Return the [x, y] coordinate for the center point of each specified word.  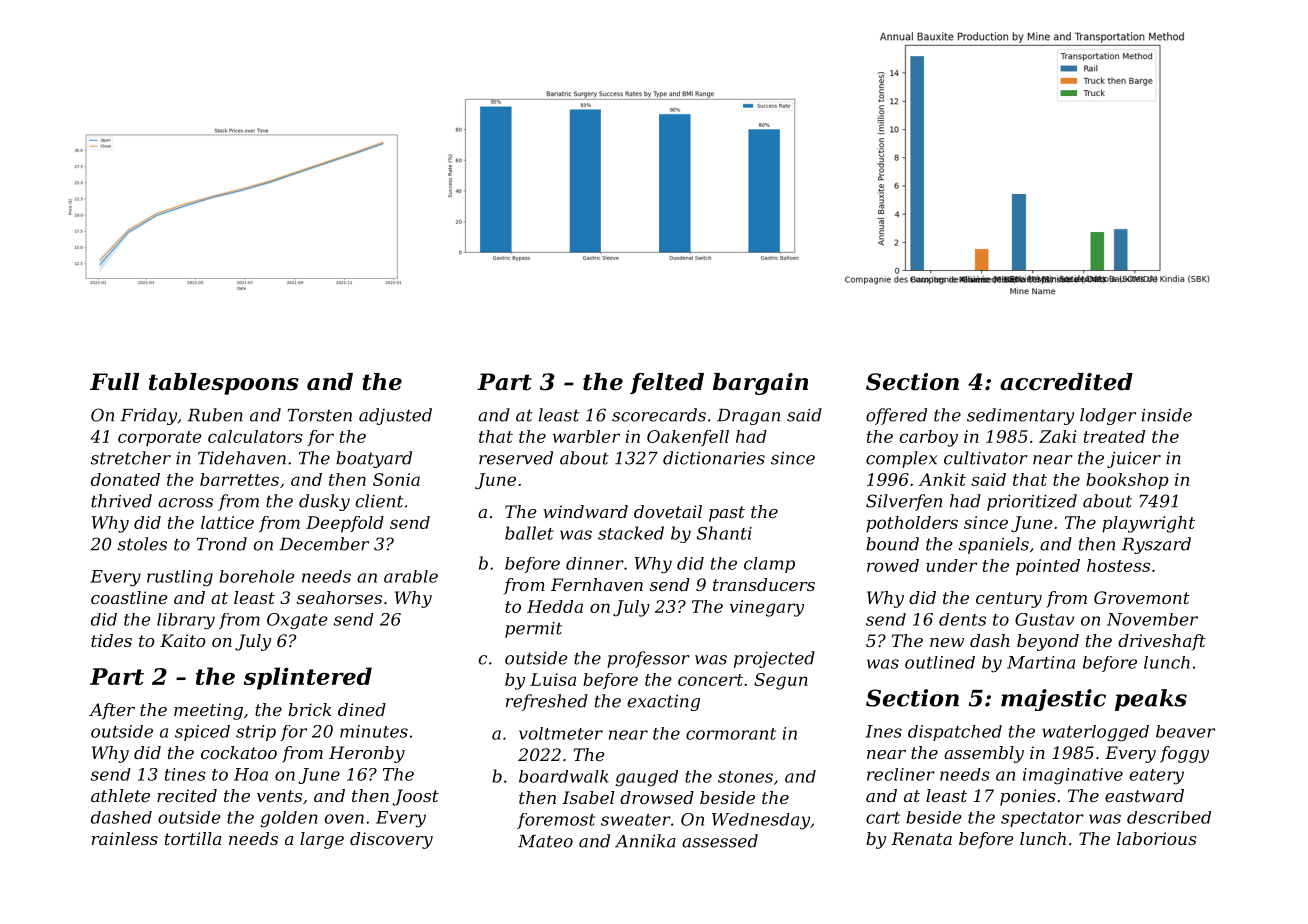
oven [344, 819]
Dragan [748, 417]
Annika [645, 841]
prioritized [1032, 502]
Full [114, 382]
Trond [221, 544]
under [951, 565]
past [727, 514]
